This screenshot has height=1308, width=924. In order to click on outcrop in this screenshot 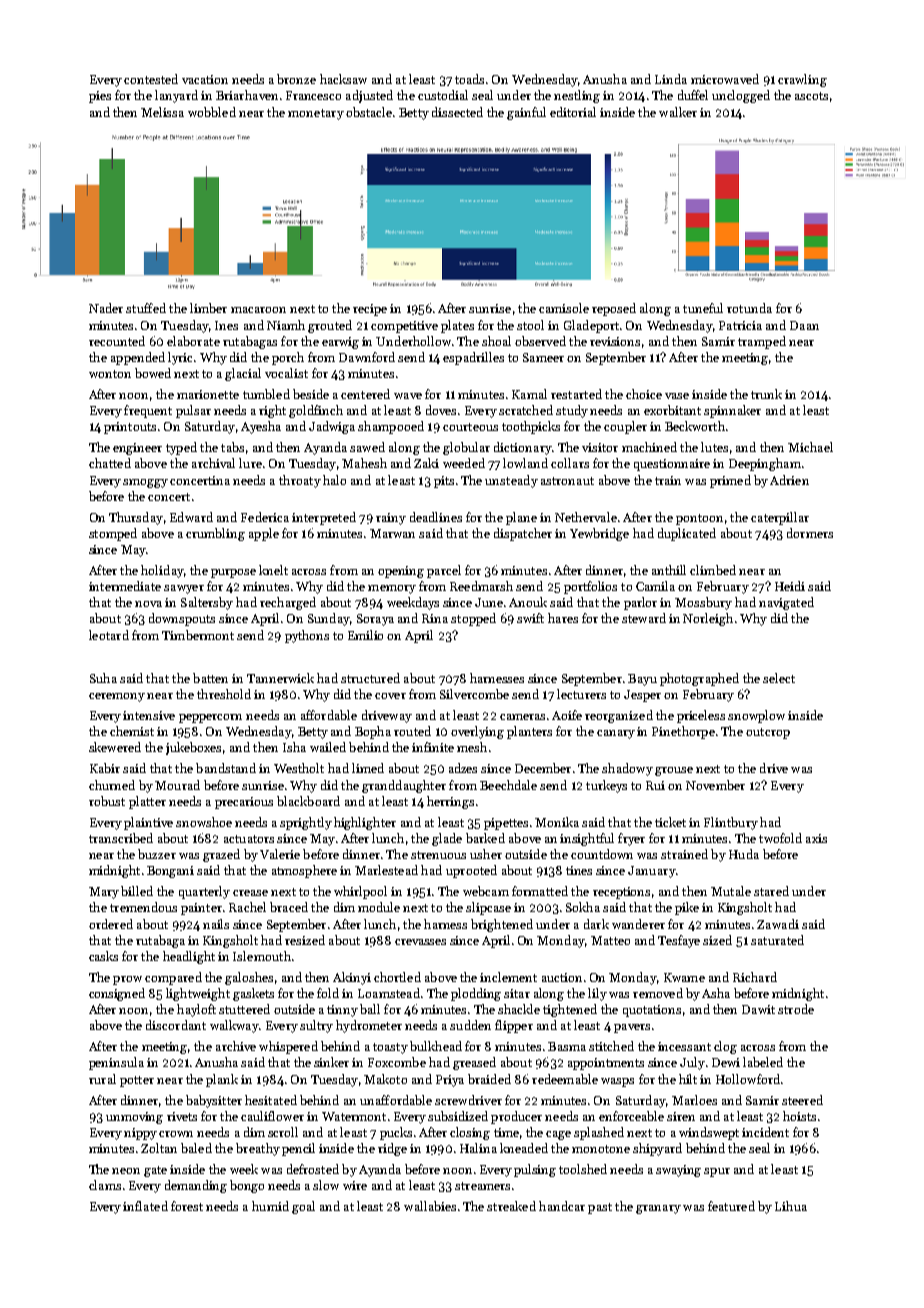, I will do `click(768, 733)`.
